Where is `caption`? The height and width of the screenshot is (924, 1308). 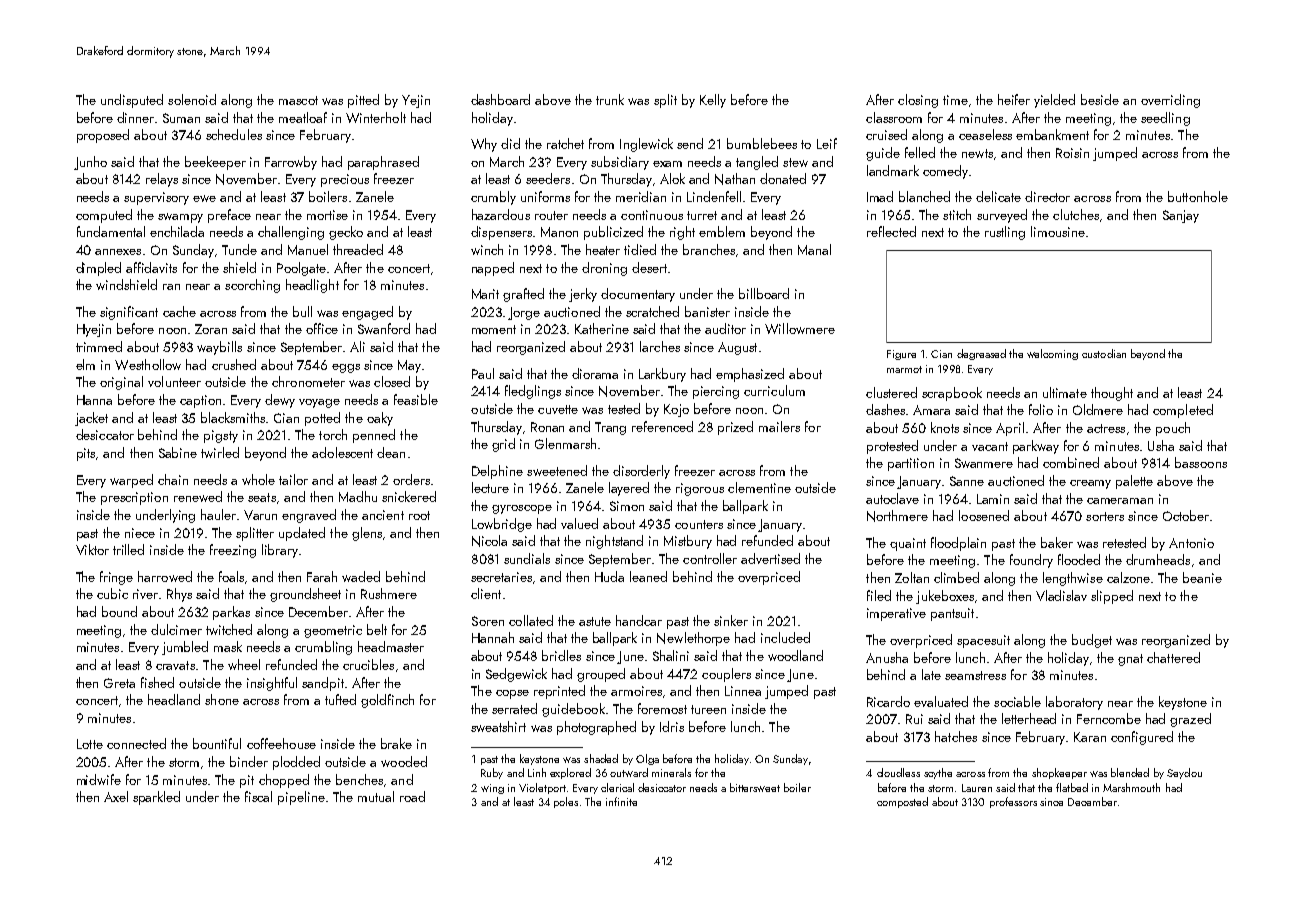
caption is located at coordinates (200, 401).
